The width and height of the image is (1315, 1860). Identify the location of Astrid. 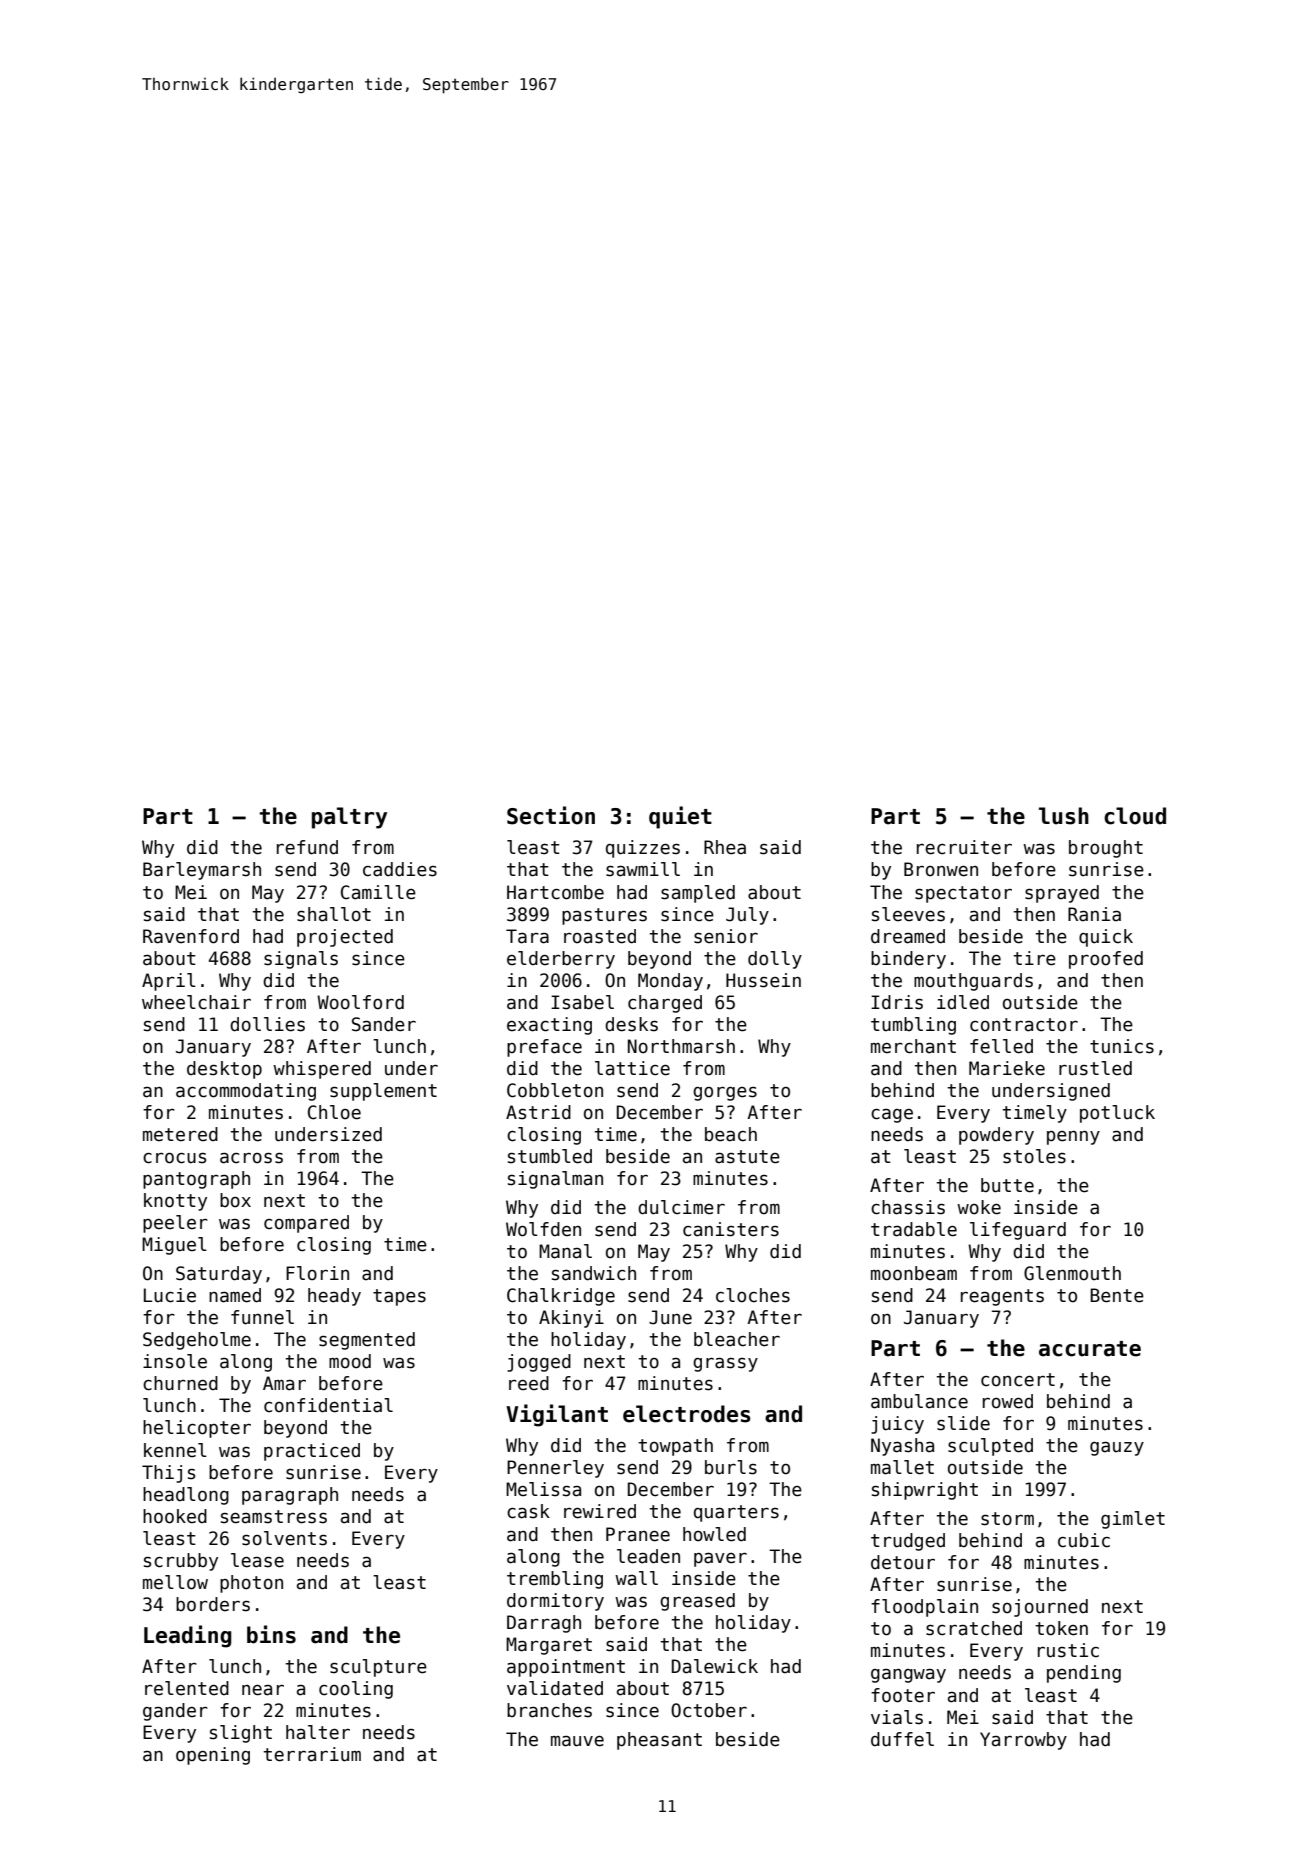
(538, 1112).
